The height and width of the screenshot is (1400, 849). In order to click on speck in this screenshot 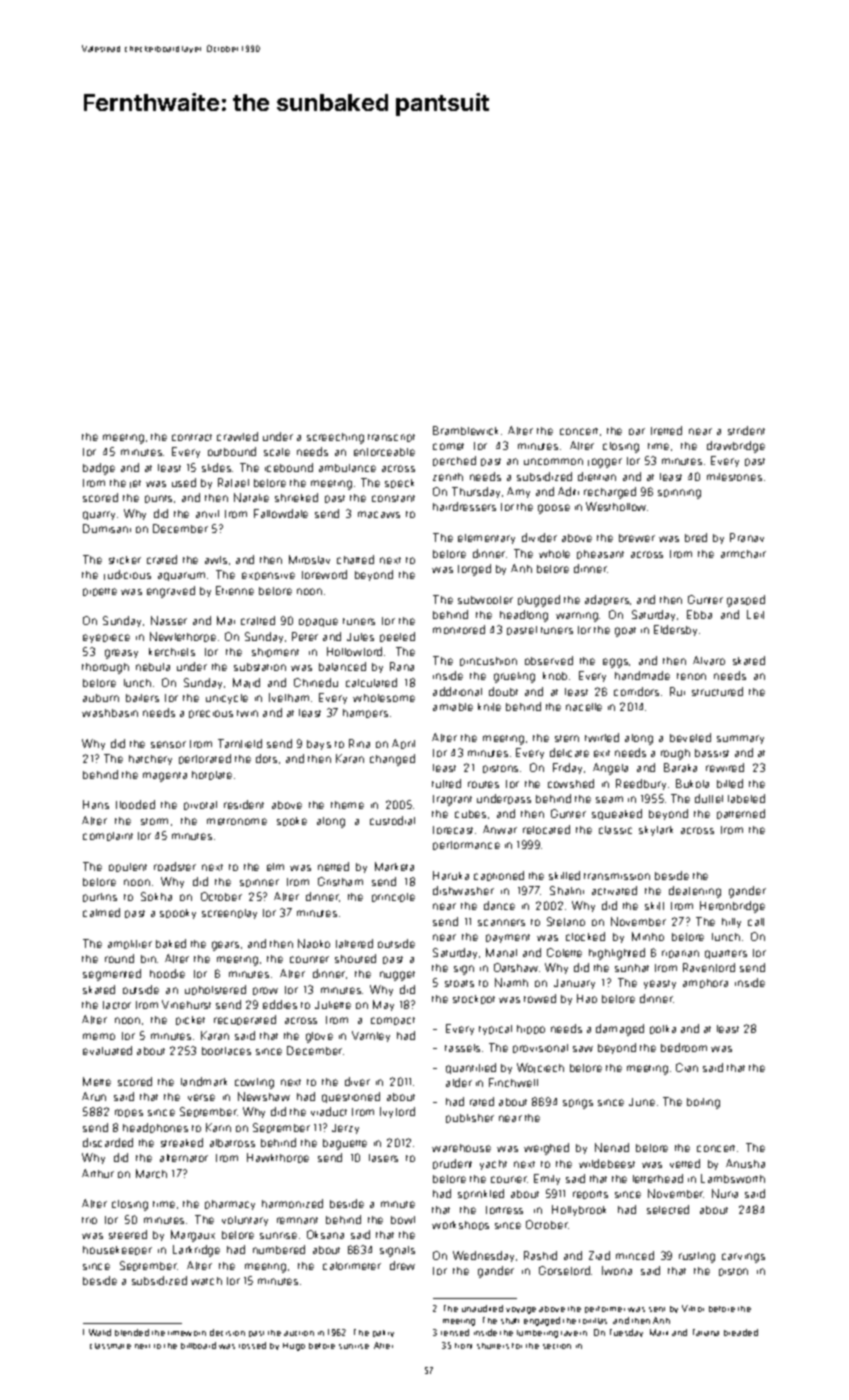, I will do `click(399, 483)`.
